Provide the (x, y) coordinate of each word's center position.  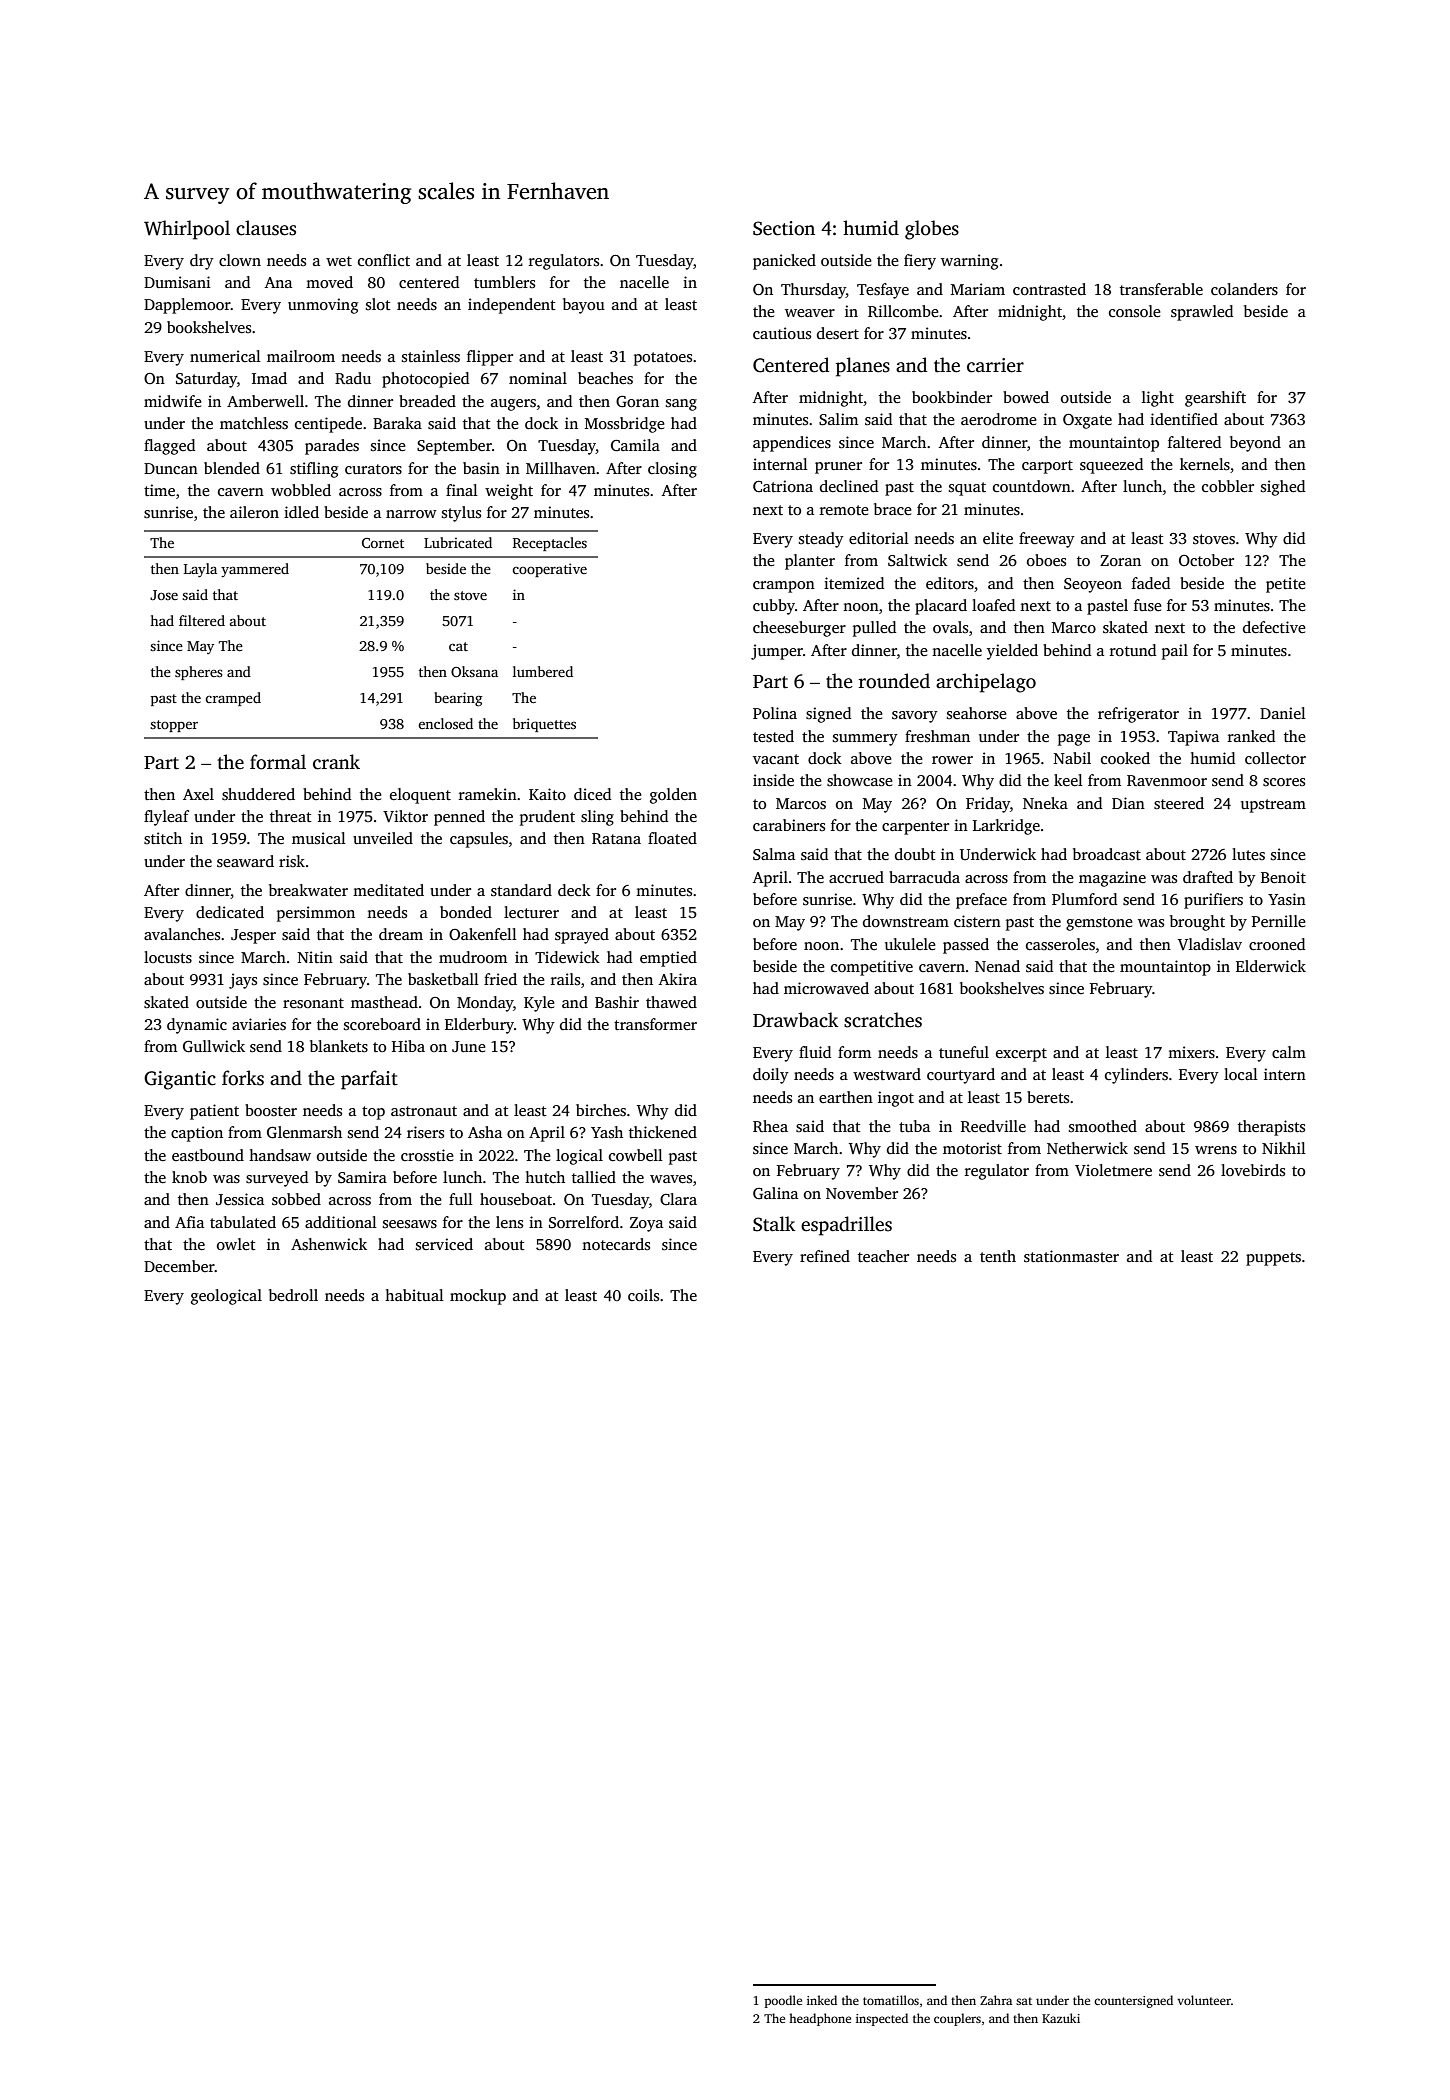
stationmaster (1071, 1256)
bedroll (293, 1295)
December (179, 1266)
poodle (783, 2001)
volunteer (1204, 2000)
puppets (1273, 1259)
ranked (1251, 736)
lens (509, 1222)
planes (863, 367)
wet (339, 261)
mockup (478, 1297)
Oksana (474, 671)
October (1206, 560)
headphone (820, 2019)
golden (673, 796)
